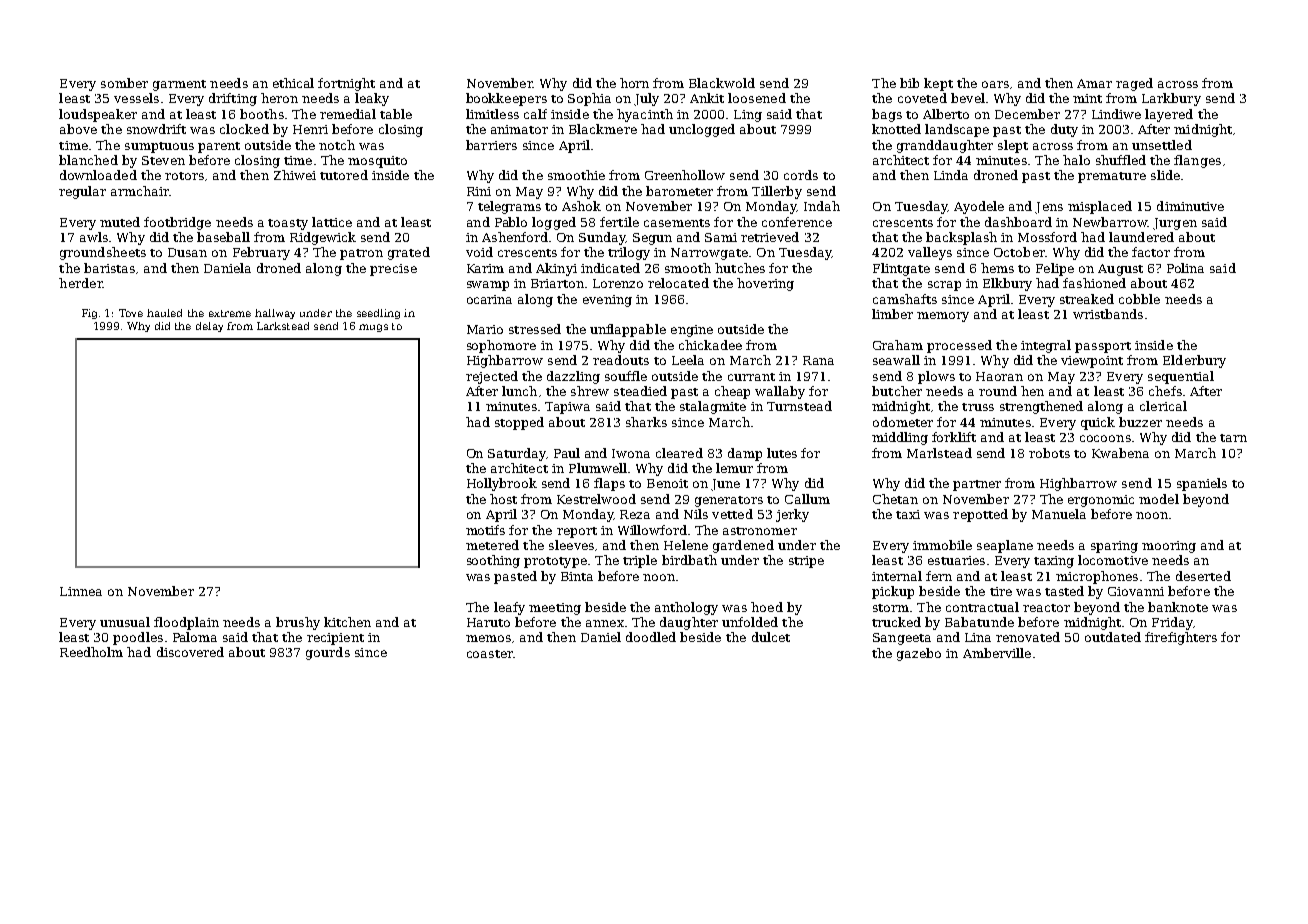  I want to click on October, so click(1019, 252).
